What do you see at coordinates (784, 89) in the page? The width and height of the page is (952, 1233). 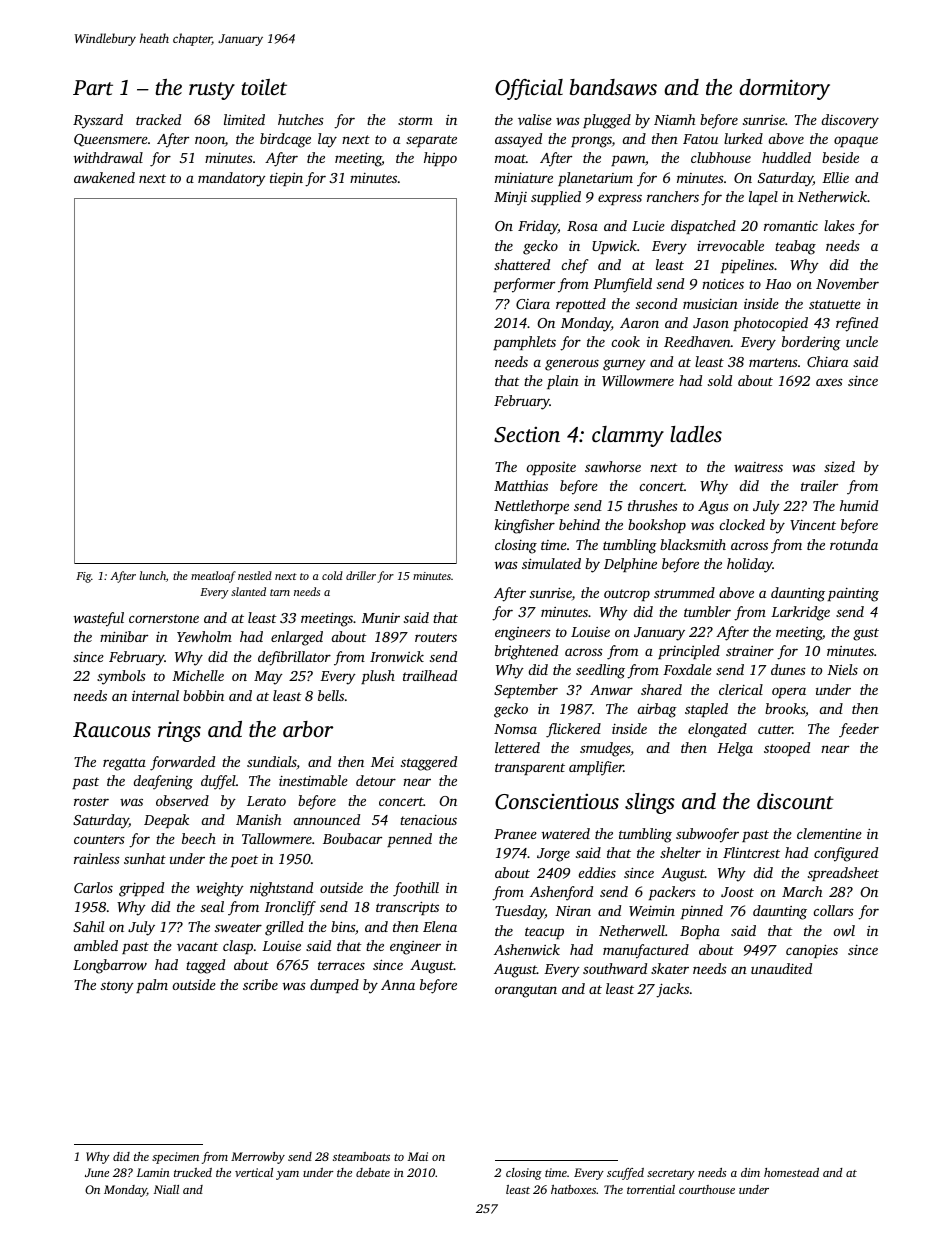 I see `dormitory` at bounding box center [784, 89].
